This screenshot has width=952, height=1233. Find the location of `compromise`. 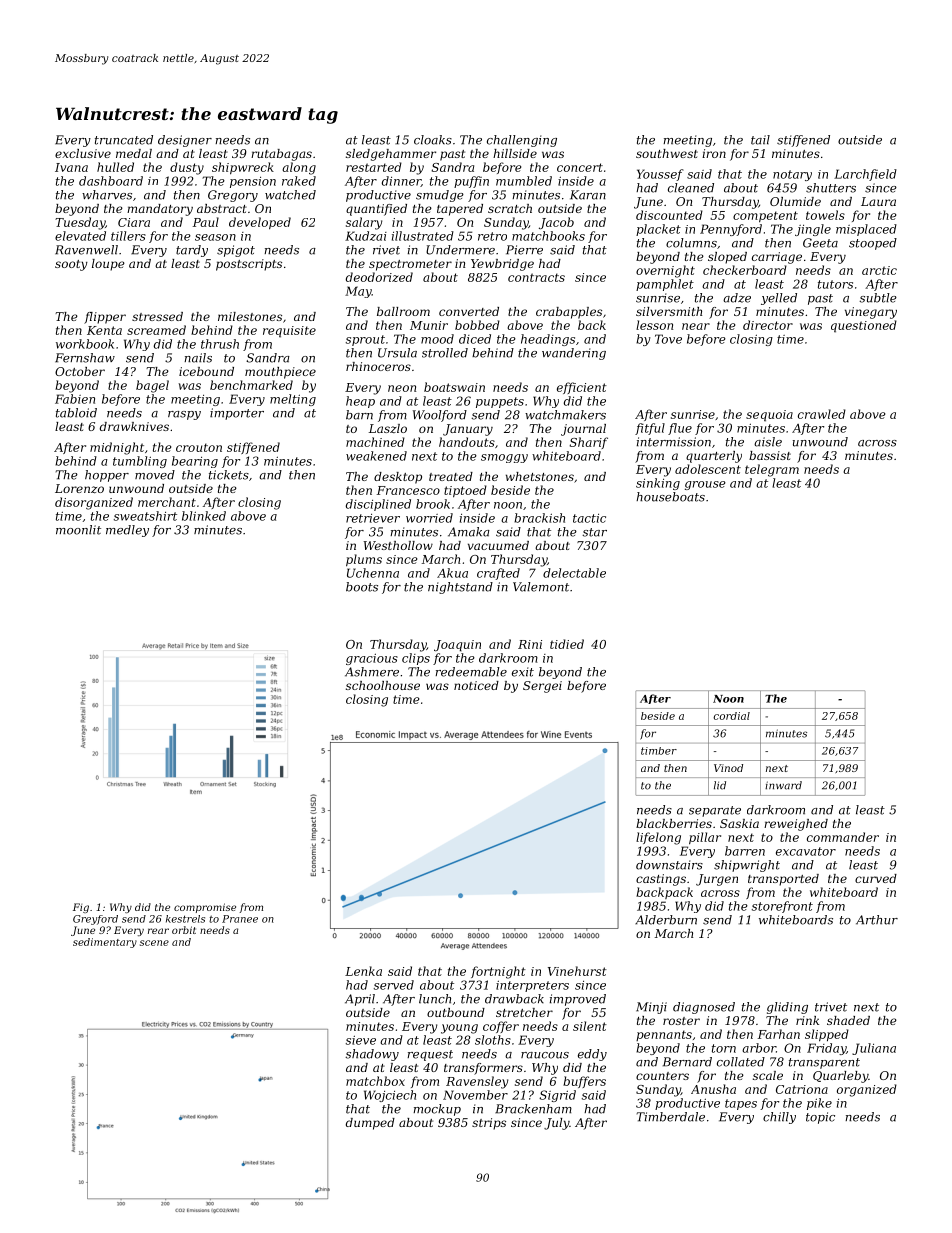

compromise is located at coordinates (205, 908).
